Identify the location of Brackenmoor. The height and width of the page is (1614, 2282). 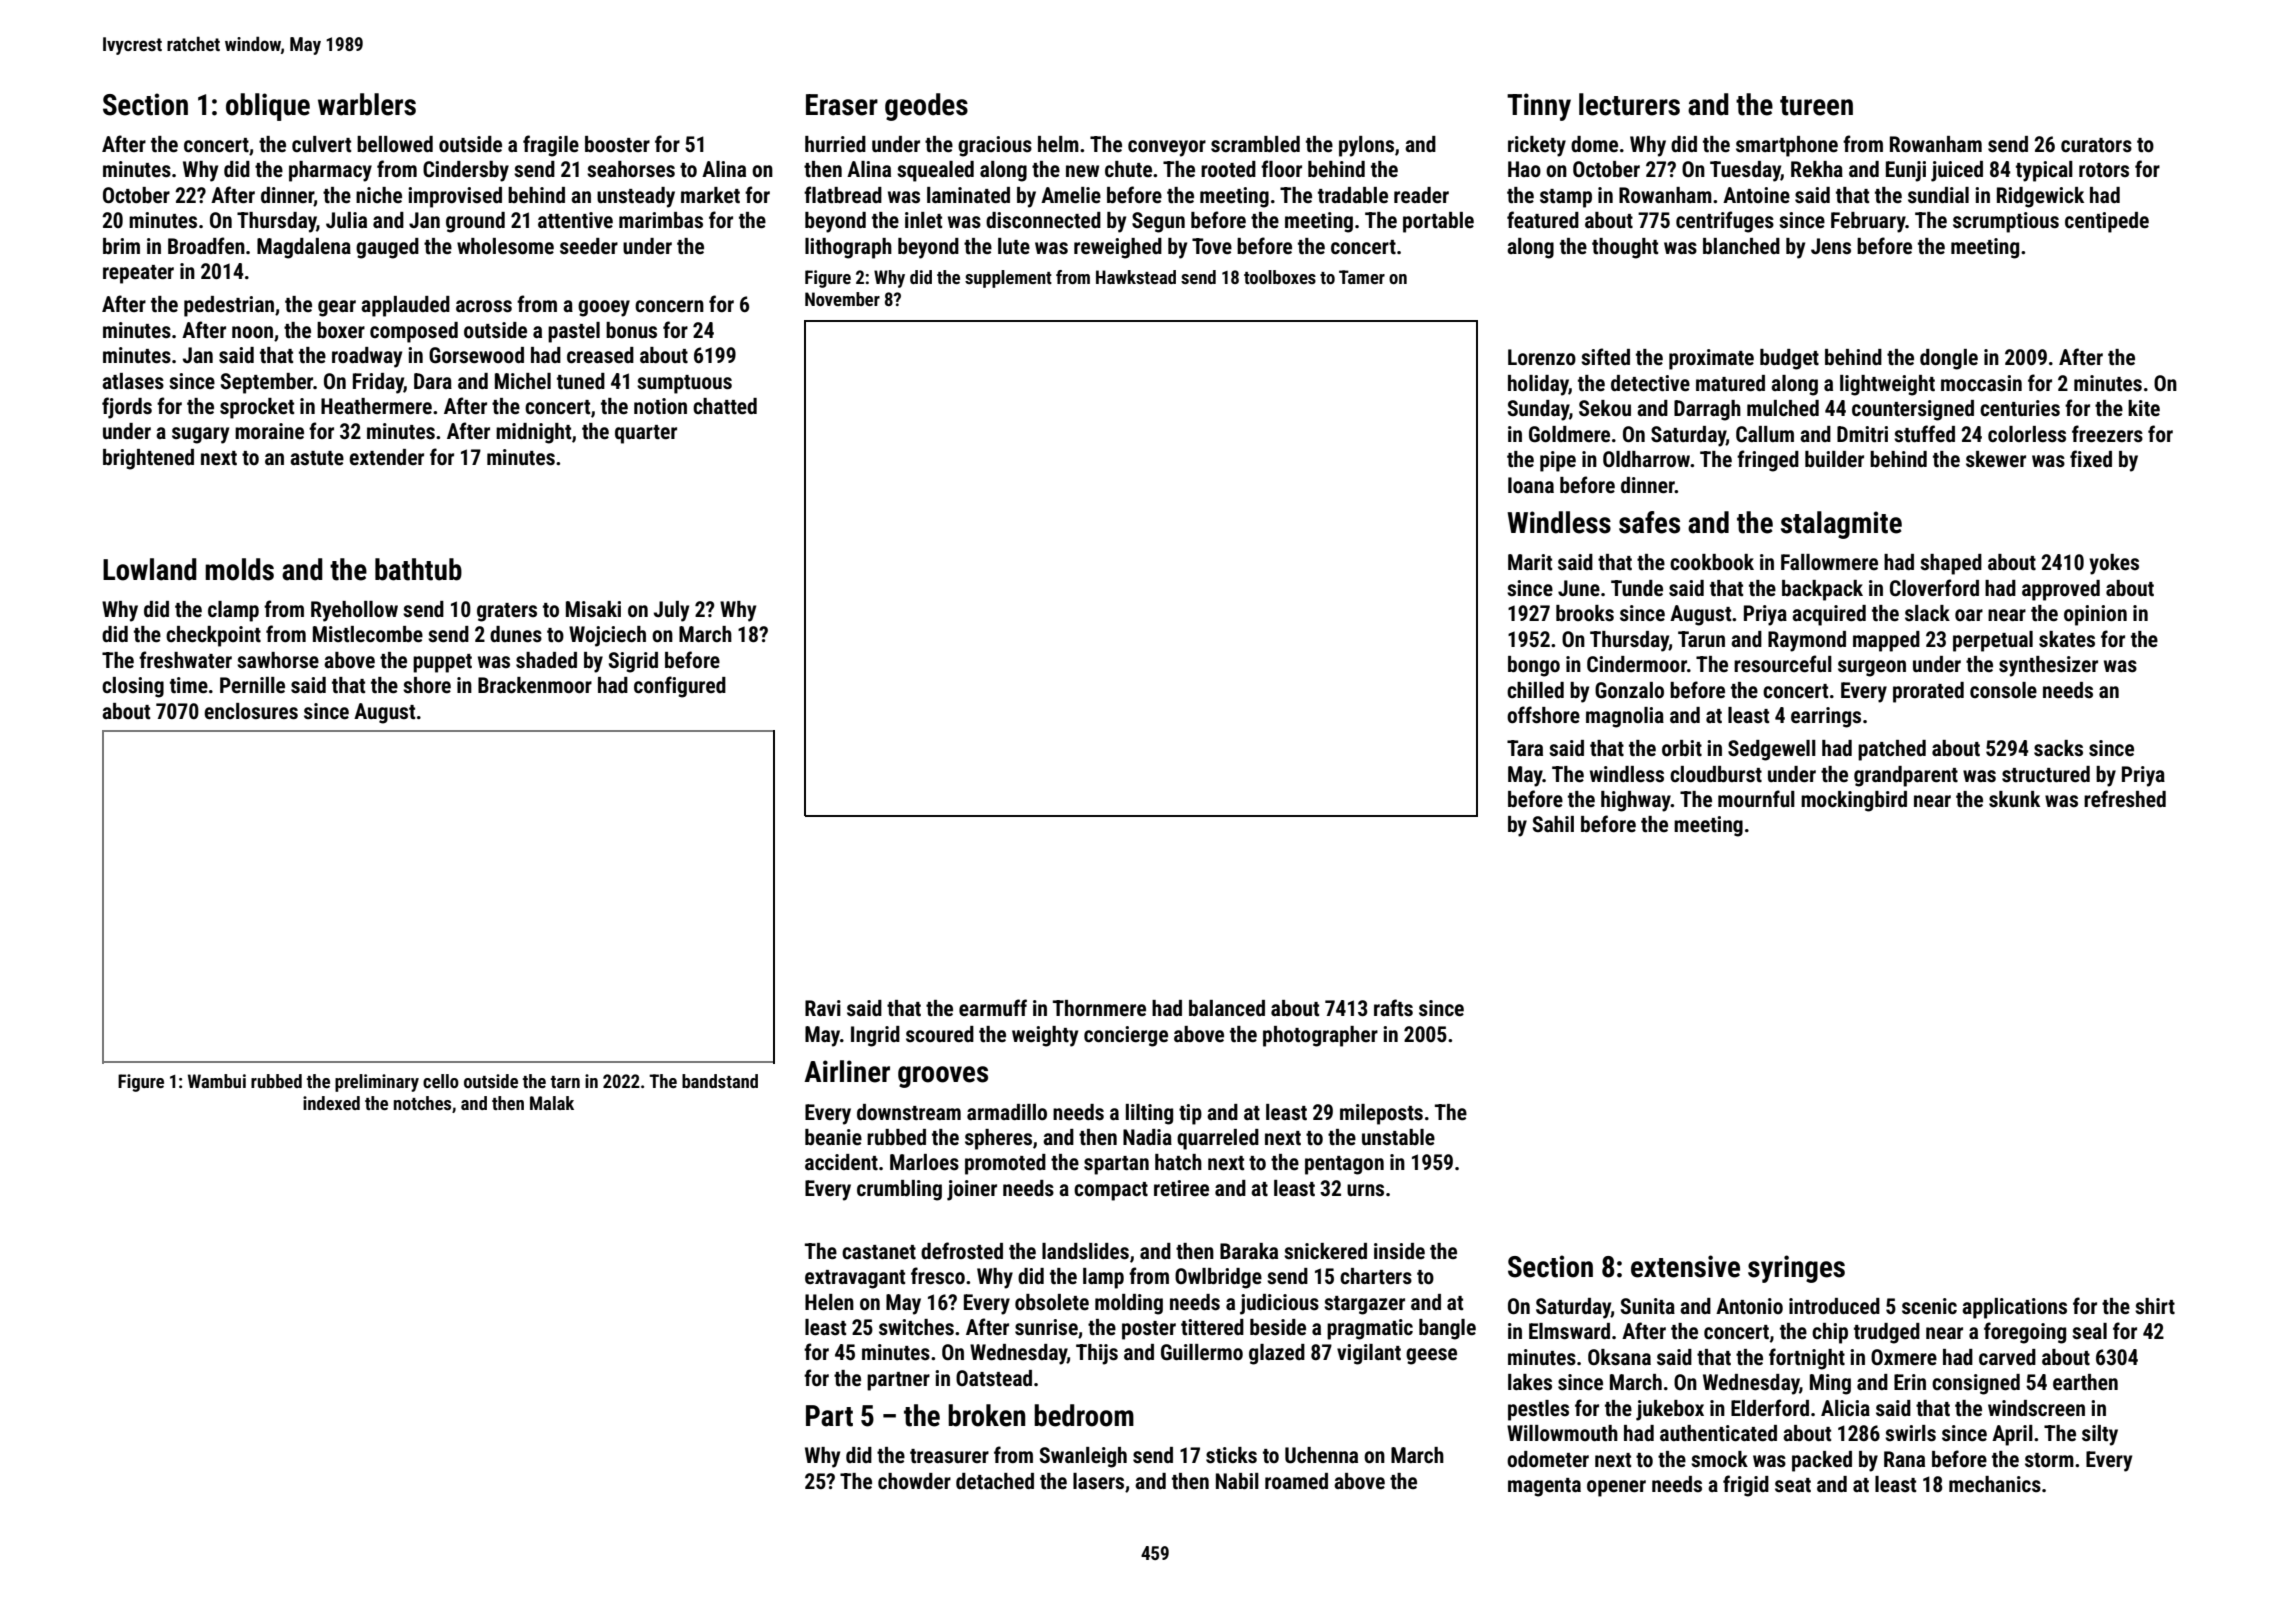
(535, 685).
